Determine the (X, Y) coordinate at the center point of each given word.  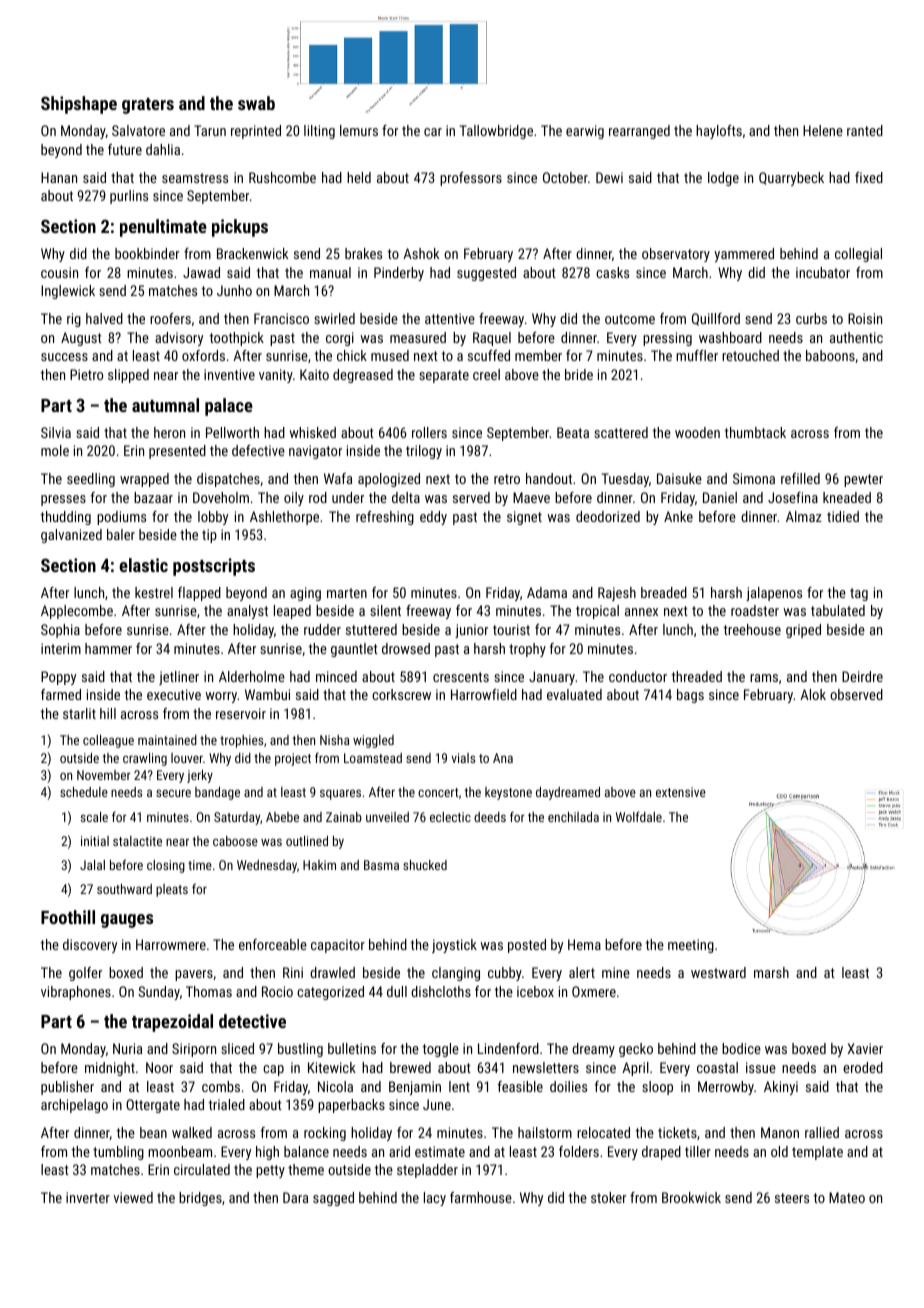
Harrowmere (171, 944)
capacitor (338, 946)
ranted (865, 130)
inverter (88, 1197)
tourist (511, 629)
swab (256, 103)
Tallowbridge (496, 132)
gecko (636, 1050)
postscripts (214, 567)
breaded (664, 592)
